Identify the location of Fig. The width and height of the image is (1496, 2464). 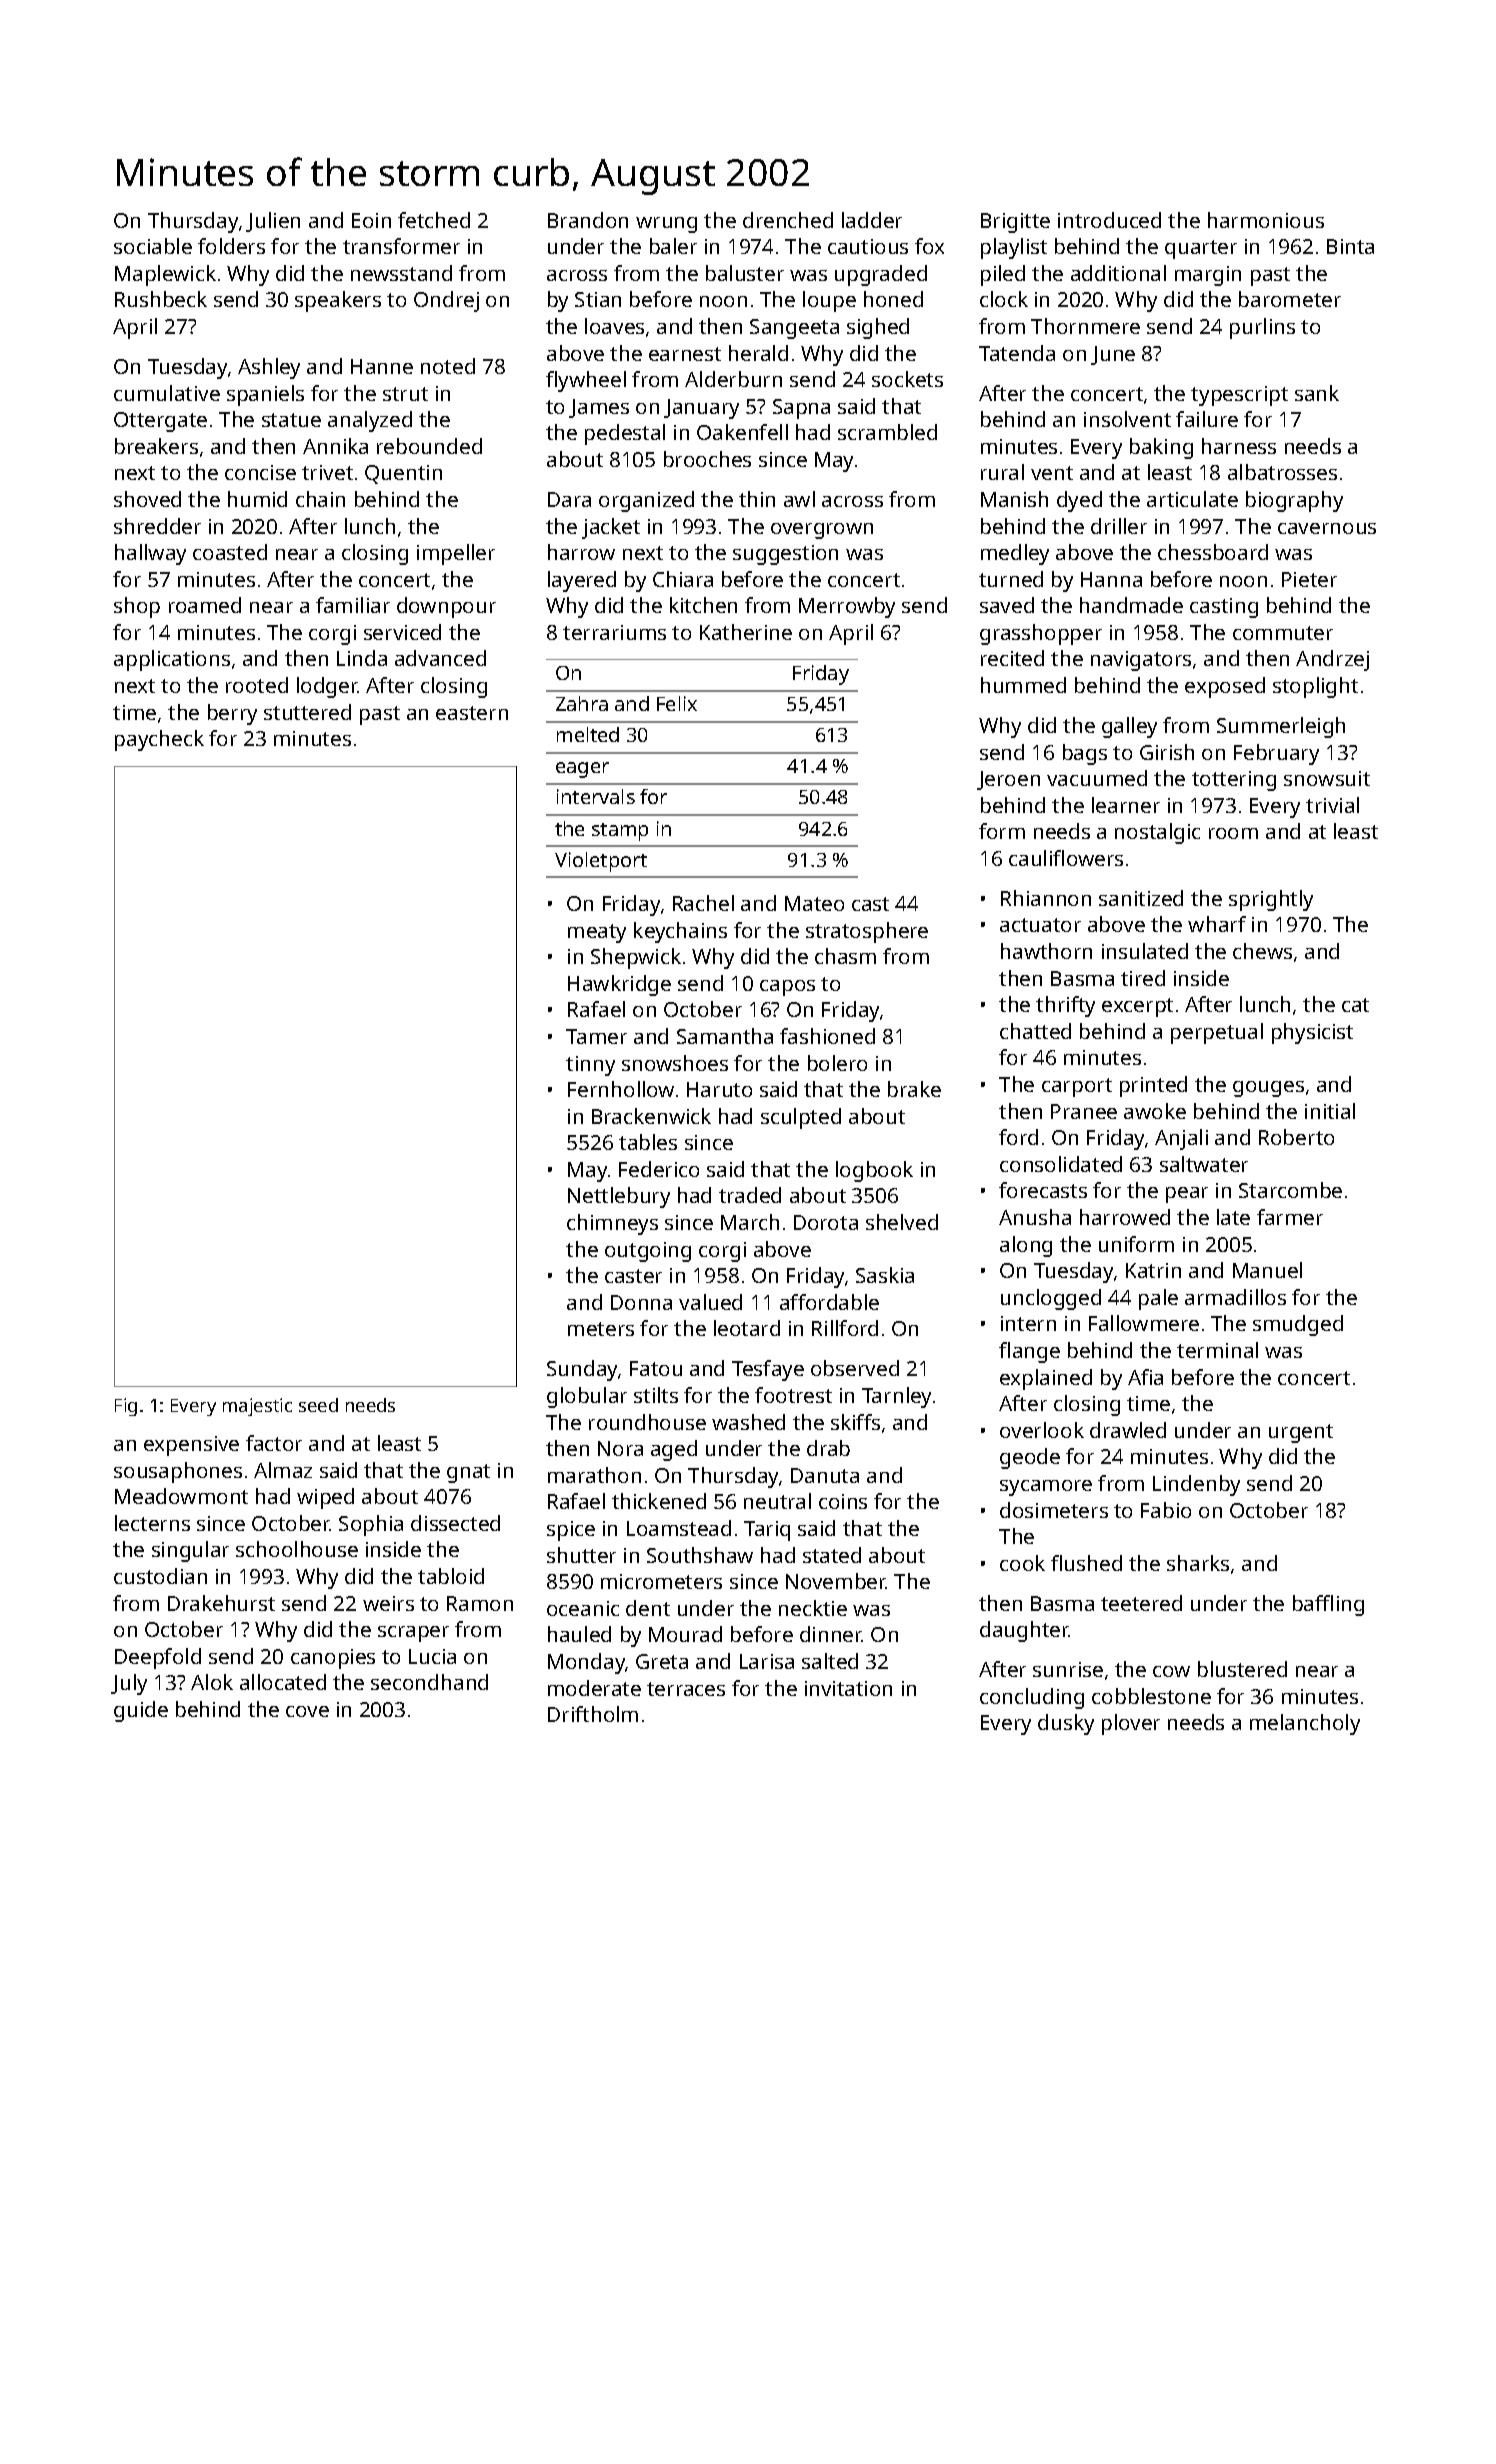
(126, 1407).
